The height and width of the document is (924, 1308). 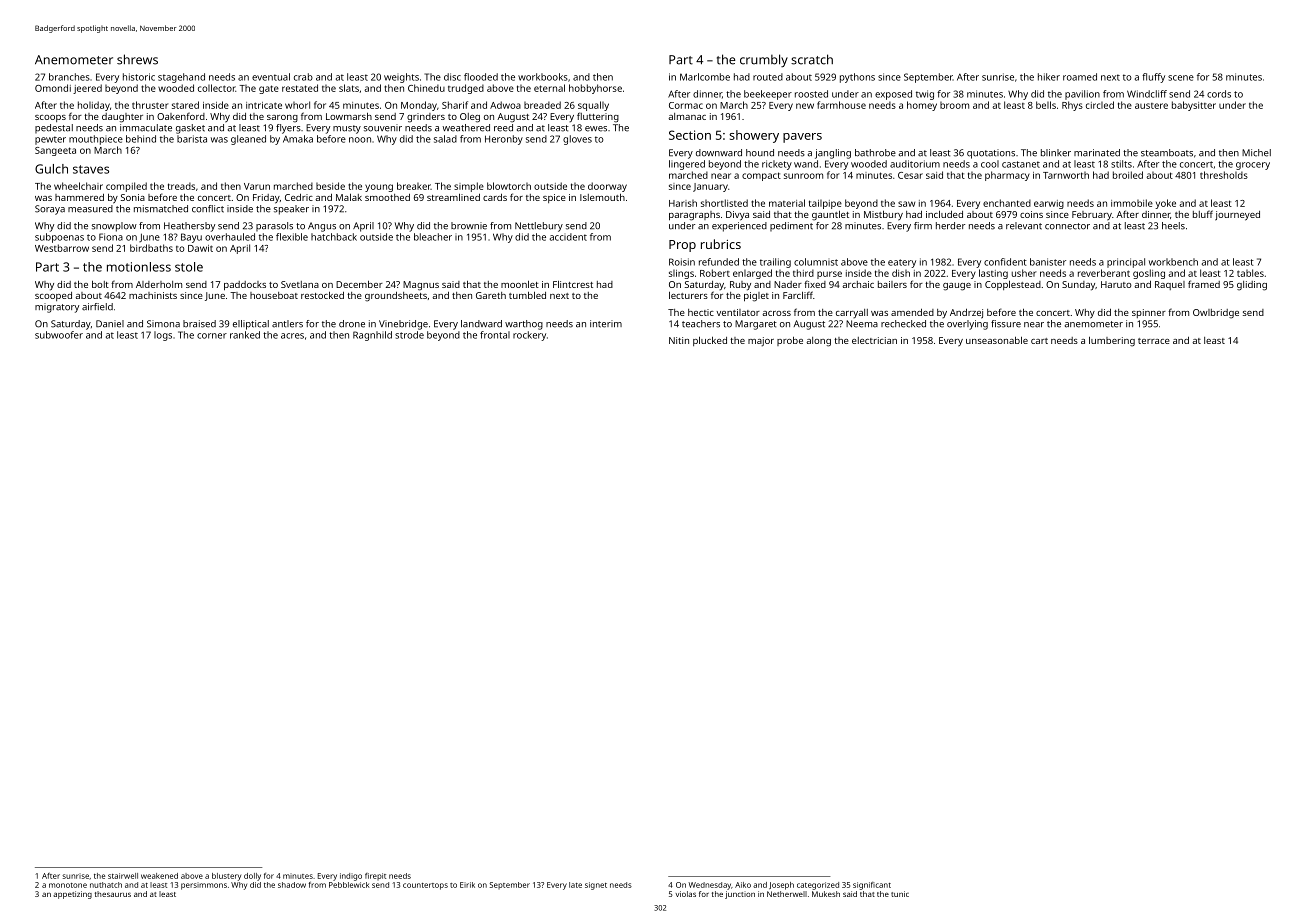 I want to click on restocked, so click(x=322, y=295).
